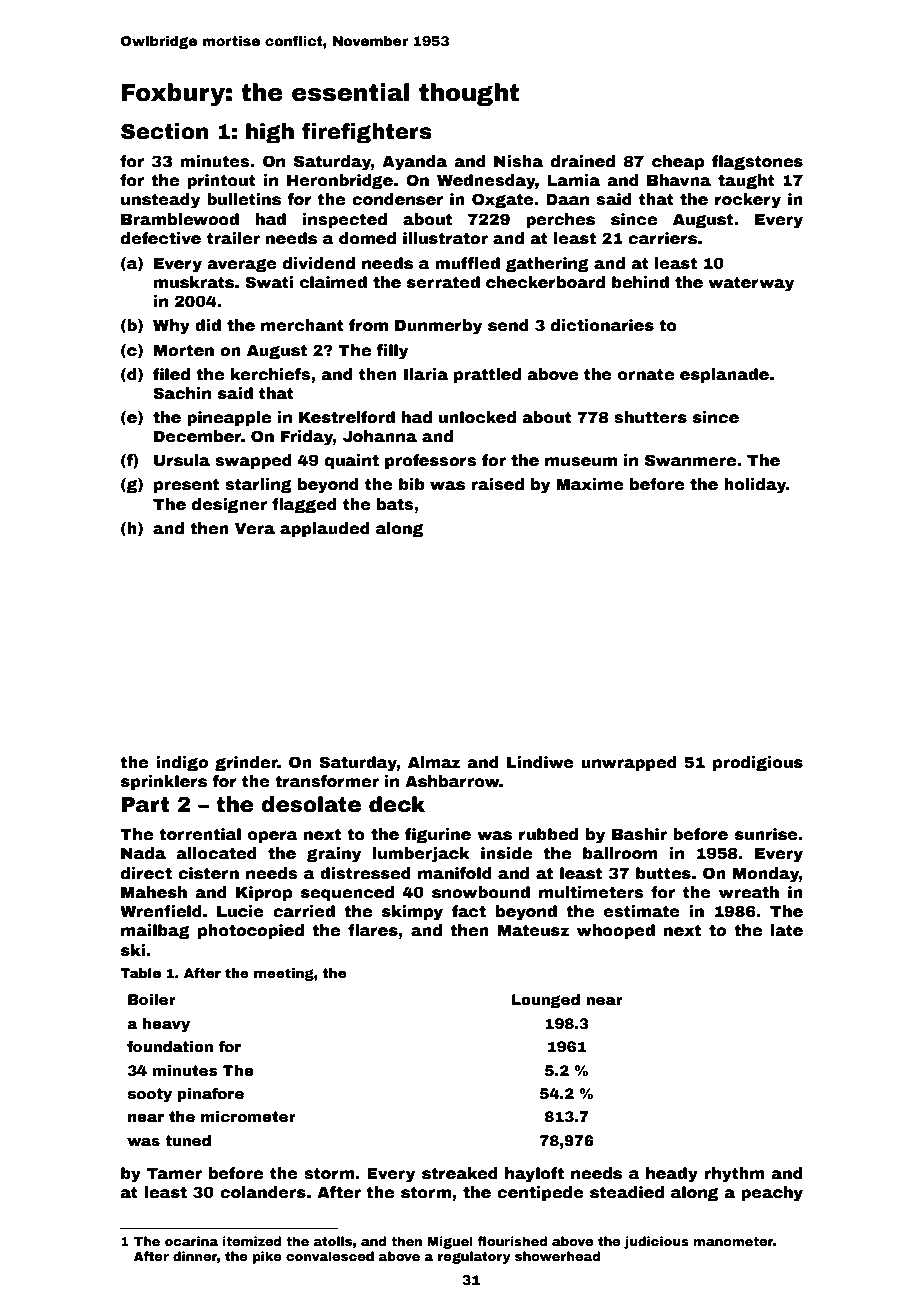  I want to click on Swati, so click(269, 282).
